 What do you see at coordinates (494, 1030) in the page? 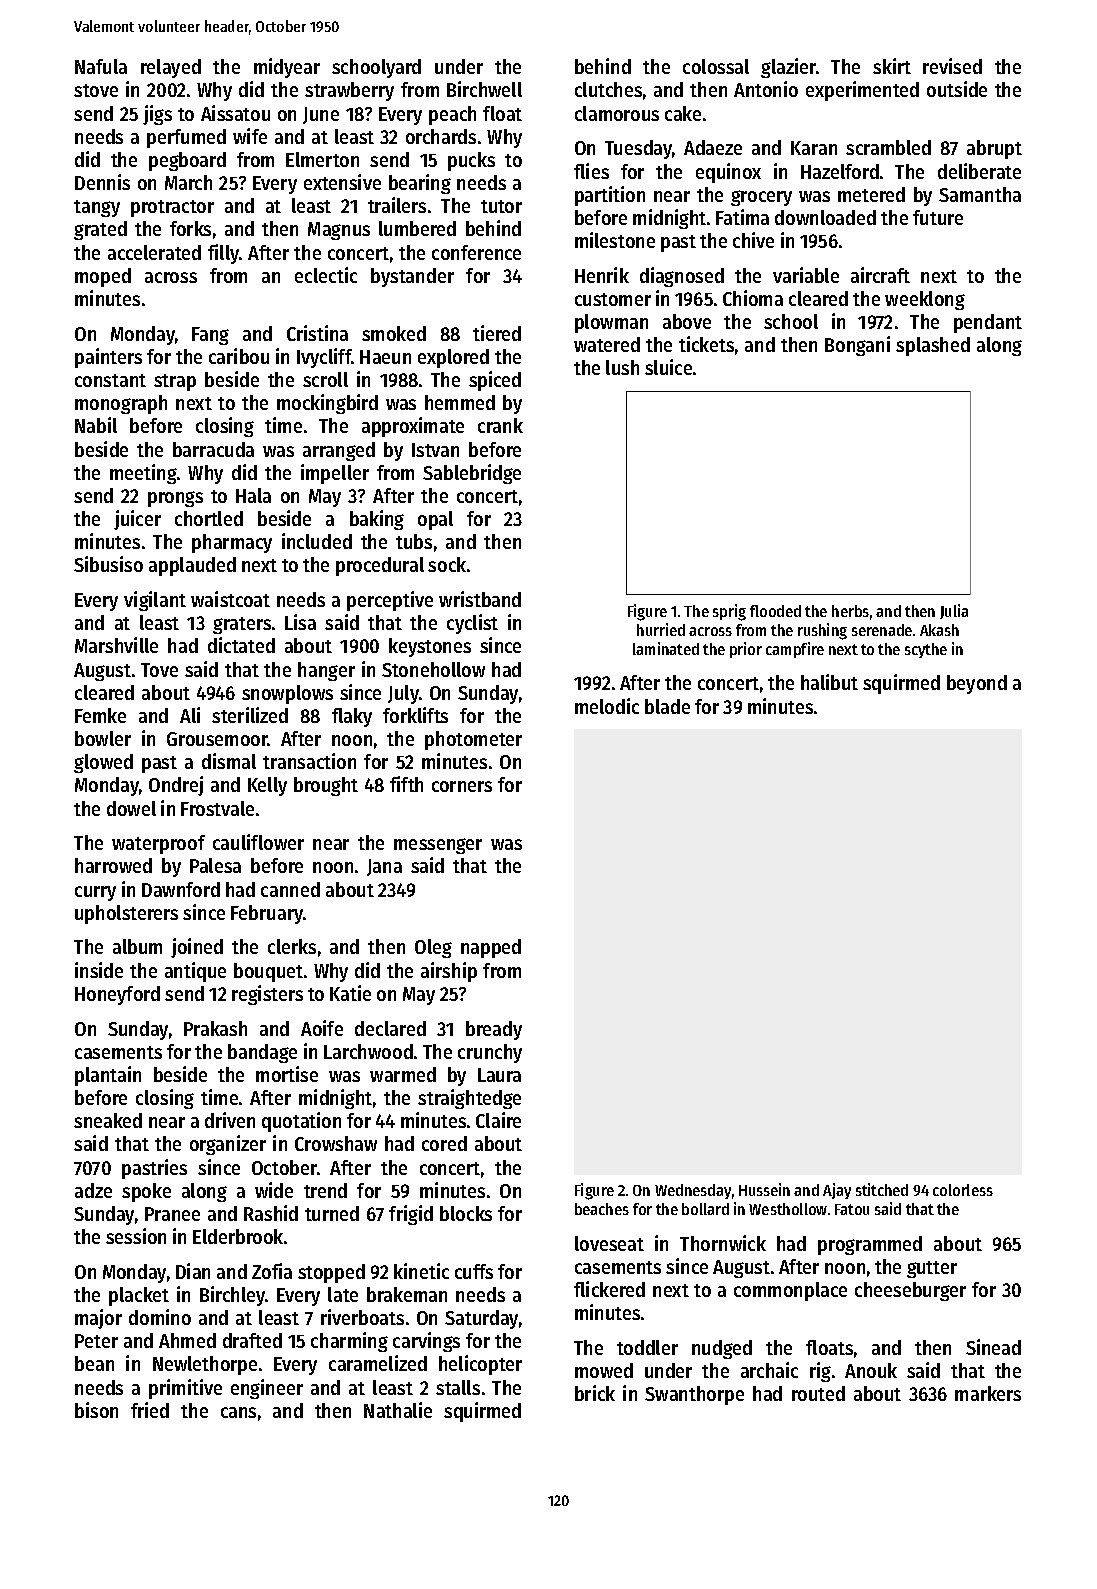
I see `bready` at bounding box center [494, 1030].
